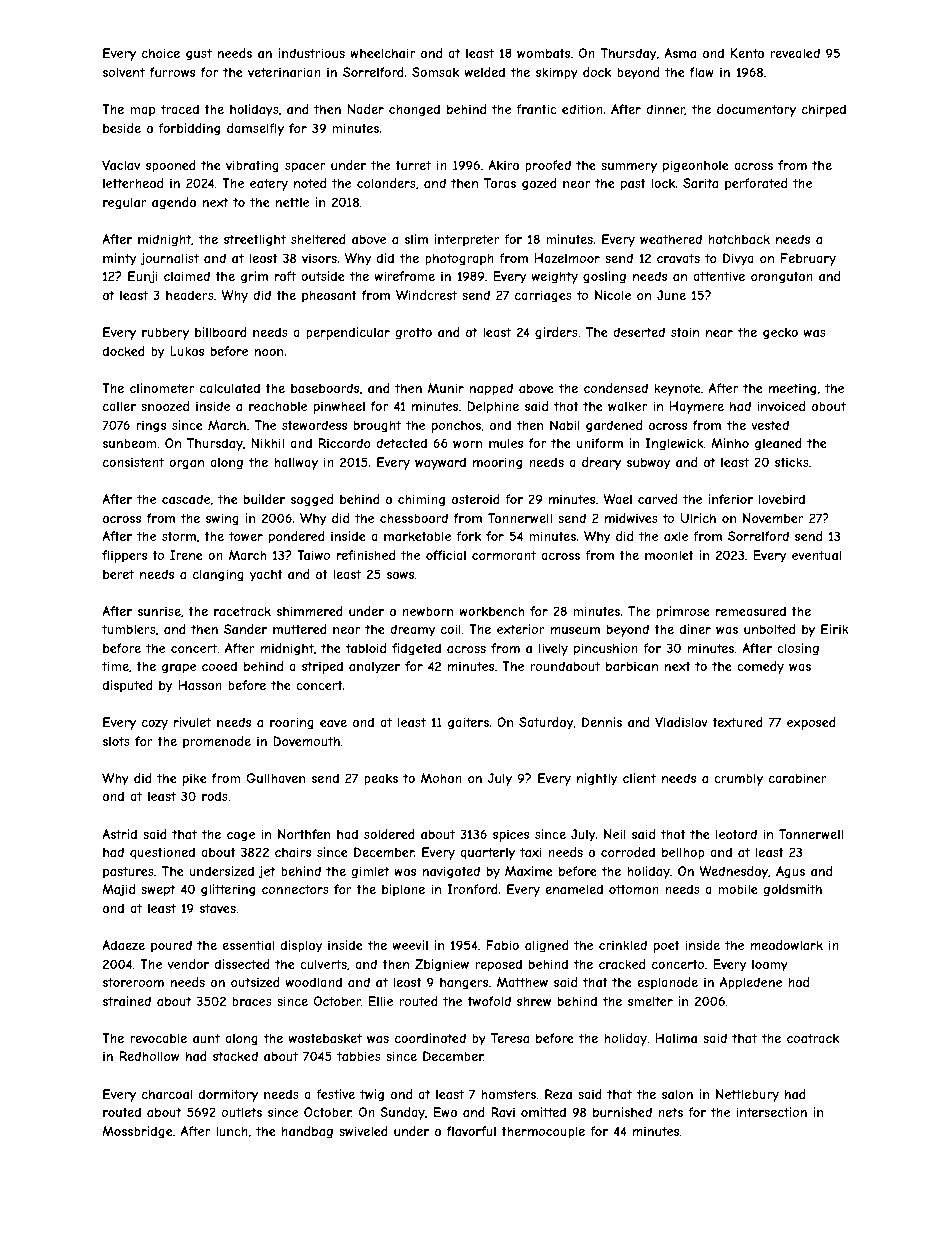 This image has width=952, height=1233. What do you see at coordinates (468, 723) in the image?
I see `gaiters` at bounding box center [468, 723].
